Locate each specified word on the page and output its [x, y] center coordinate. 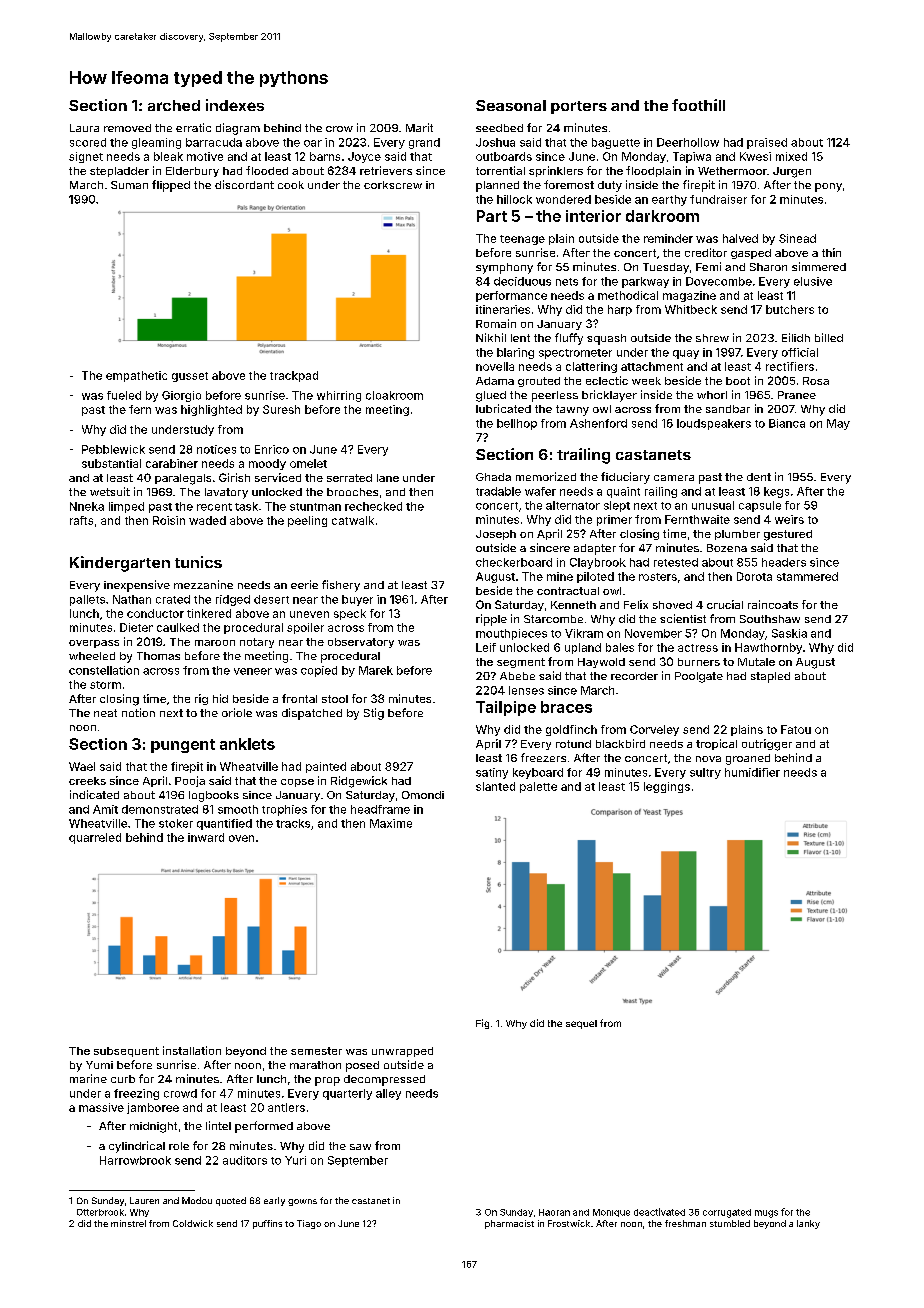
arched [174, 105]
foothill [698, 105]
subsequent [126, 1052]
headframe [380, 809]
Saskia [789, 633]
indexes [235, 105]
